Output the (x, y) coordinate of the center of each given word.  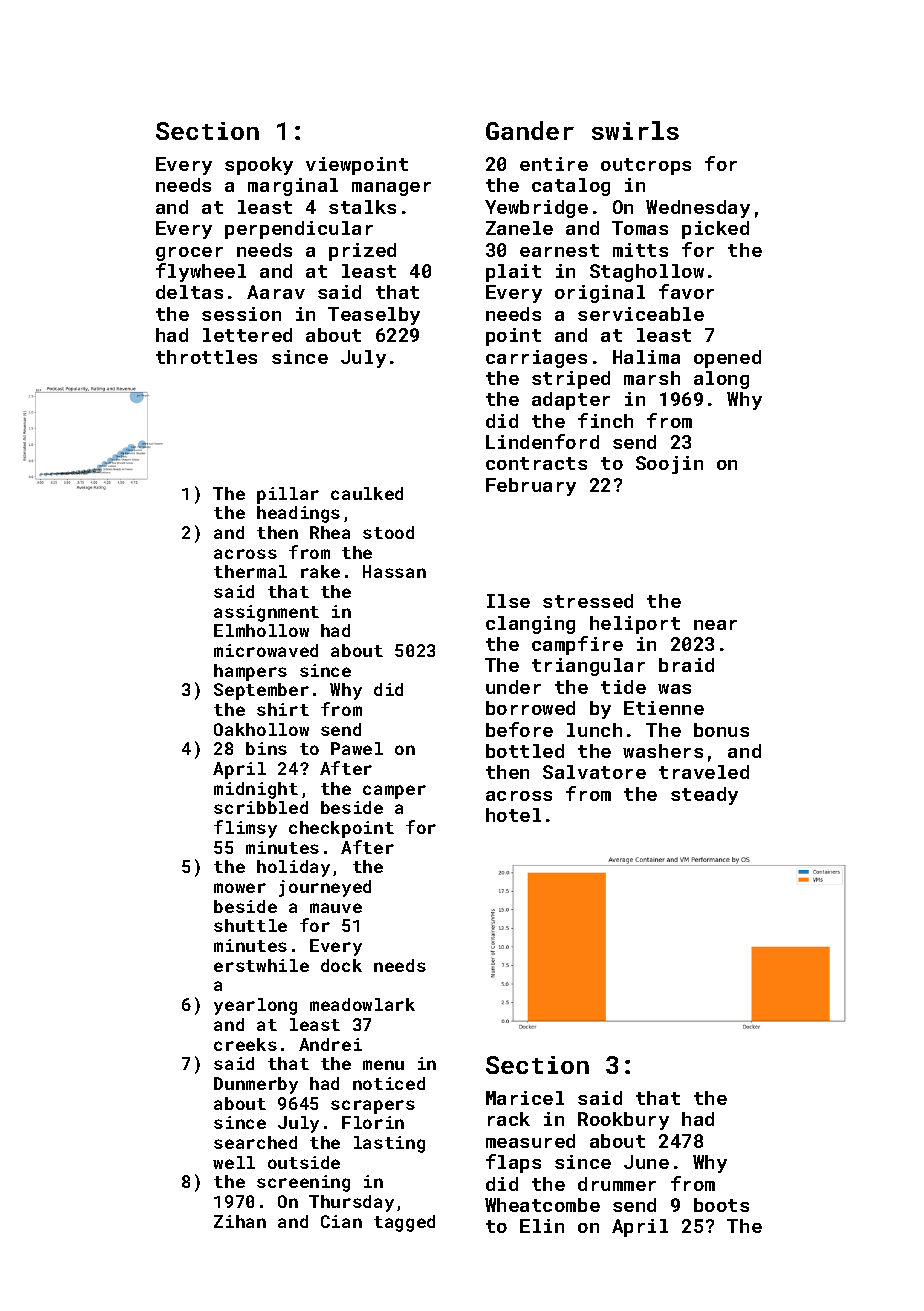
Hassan (394, 571)
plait (513, 273)
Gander (530, 130)
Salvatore (594, 772)
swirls (635, 130)
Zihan (240, 1221)
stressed (588, 601)
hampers (250, 672)
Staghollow (647, 273)
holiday (293, 868)
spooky (259, 166)
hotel (513, 815)
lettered (247, 335)
